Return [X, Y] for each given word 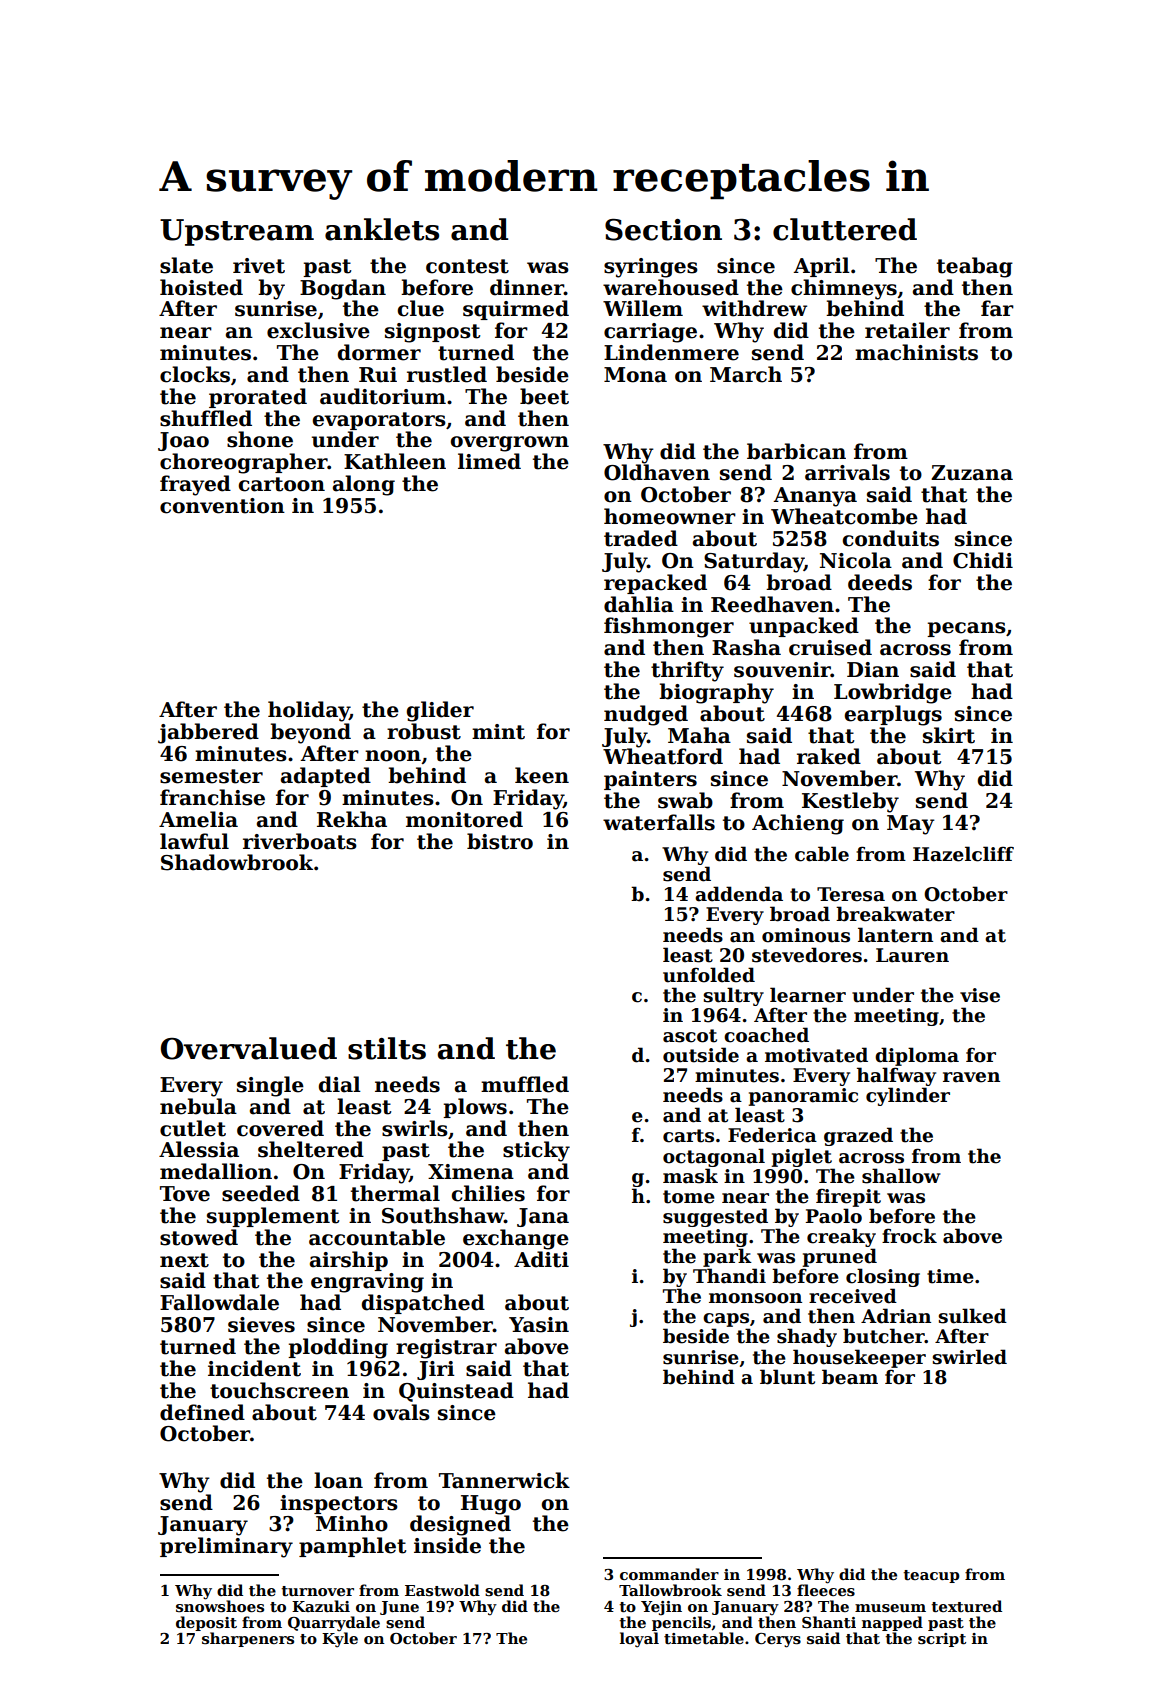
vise [980, 995]
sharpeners [248, 1639]
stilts [387, 1048]
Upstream [237, 232]
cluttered [845, 229]
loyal [639, 1640]
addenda [739, 894]
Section [663, 230]
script [942, 1640]
